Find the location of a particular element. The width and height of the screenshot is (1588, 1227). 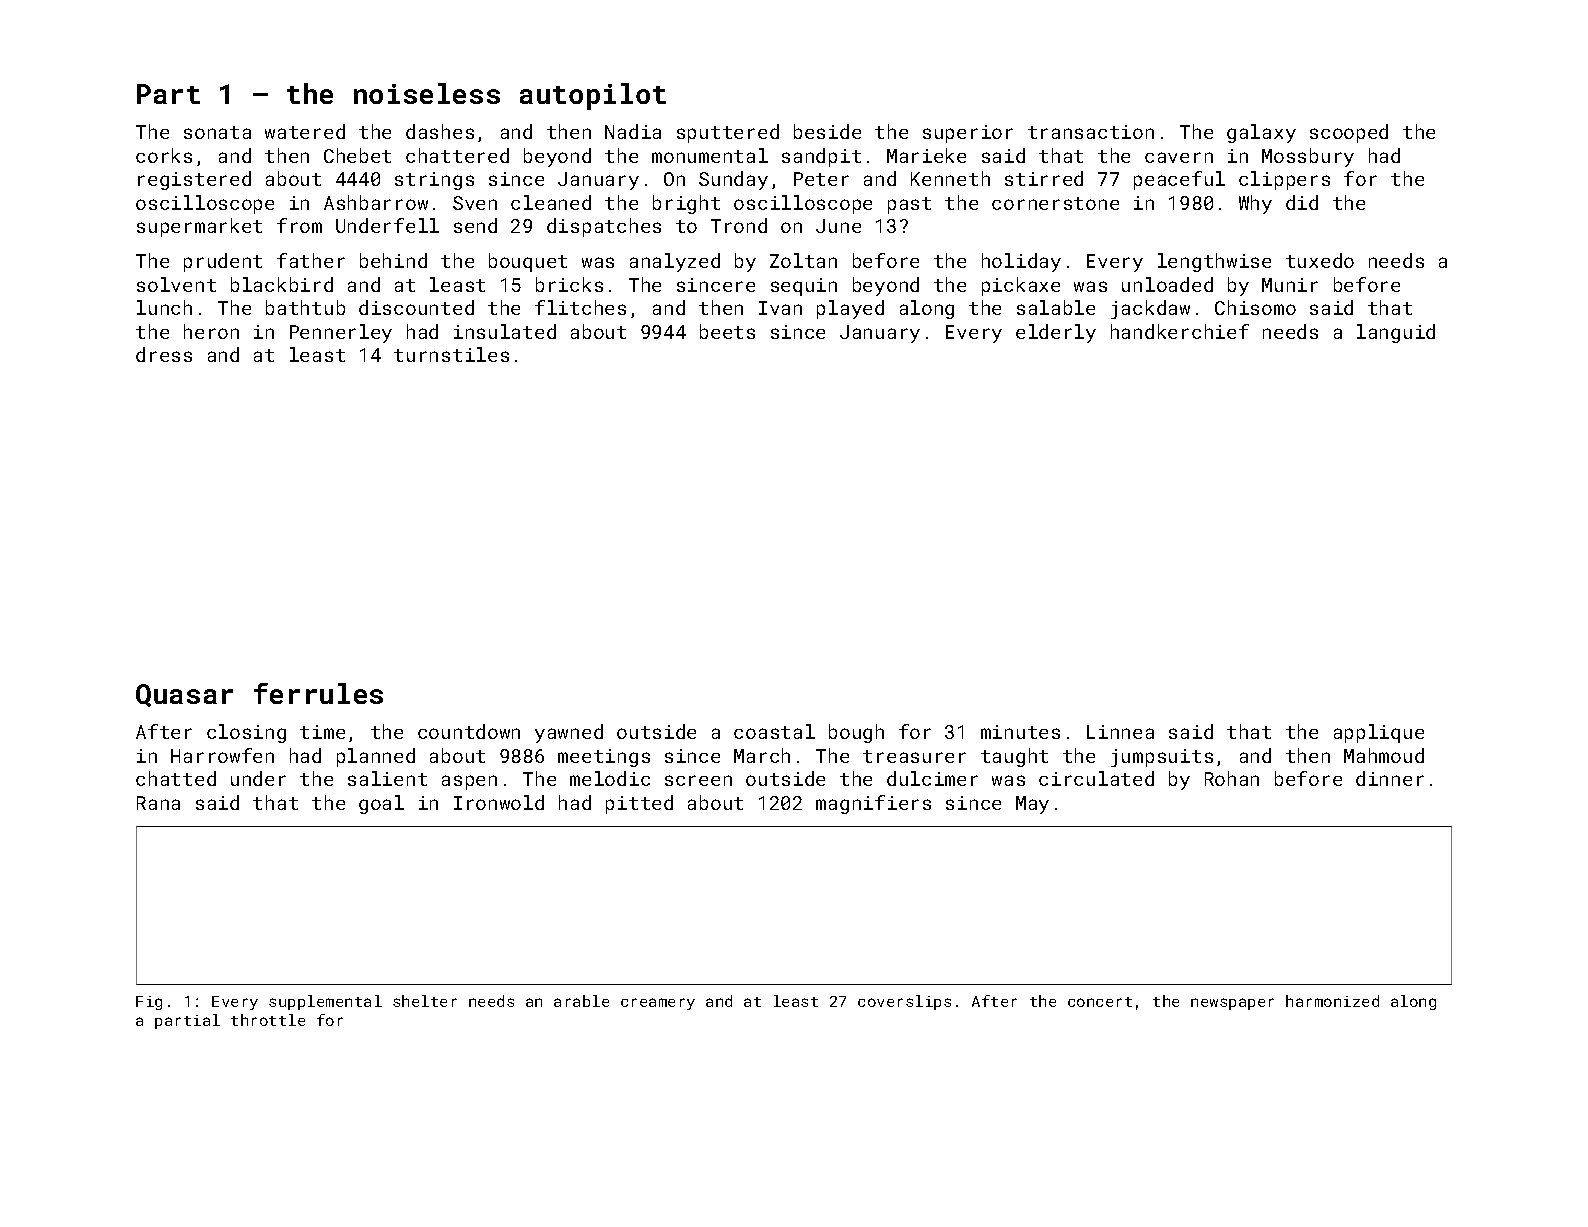

goal is located at coordinates (381, 804).
